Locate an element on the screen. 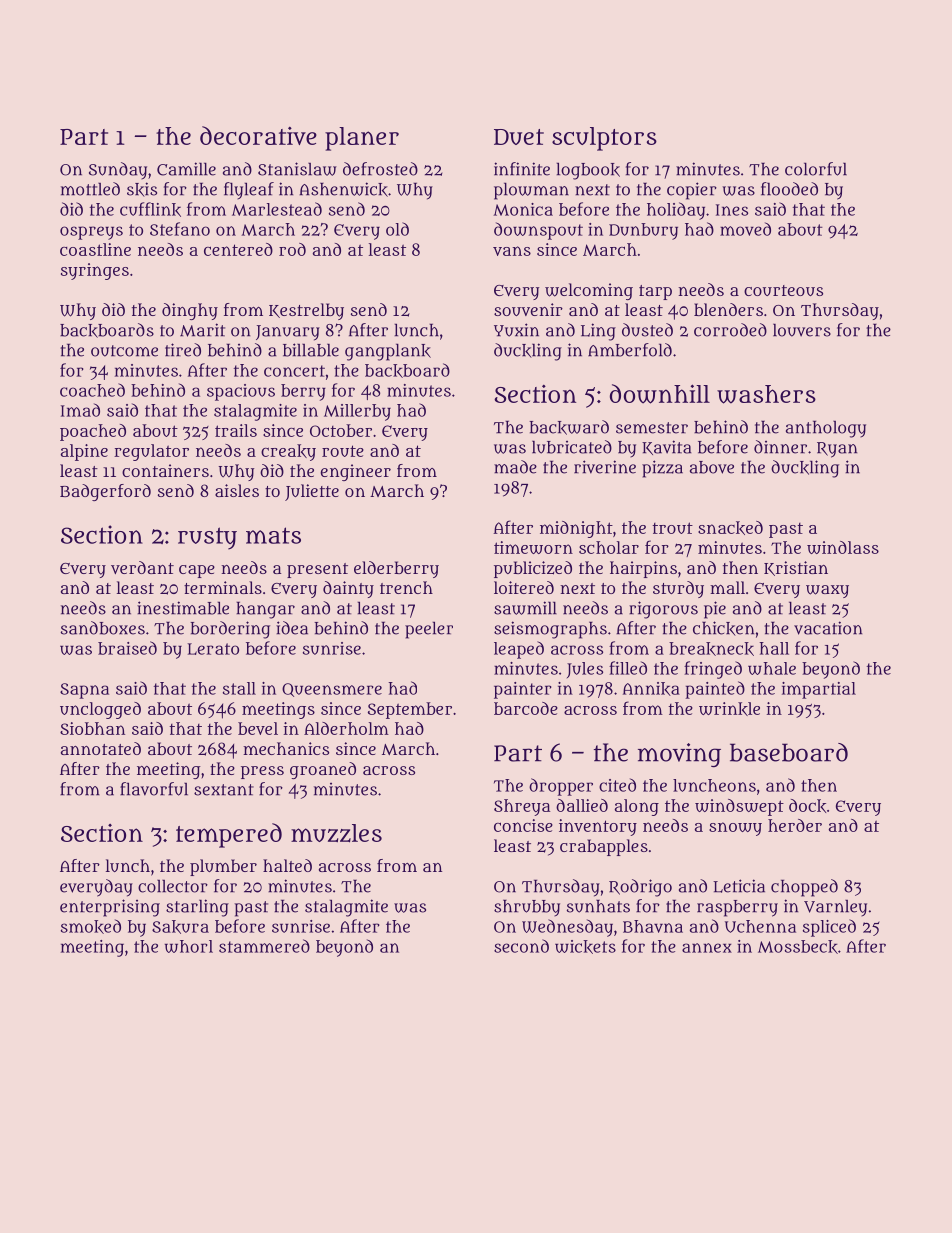 This screenshot has height=1233, width=952. September is located at coordinates (410, 710).
